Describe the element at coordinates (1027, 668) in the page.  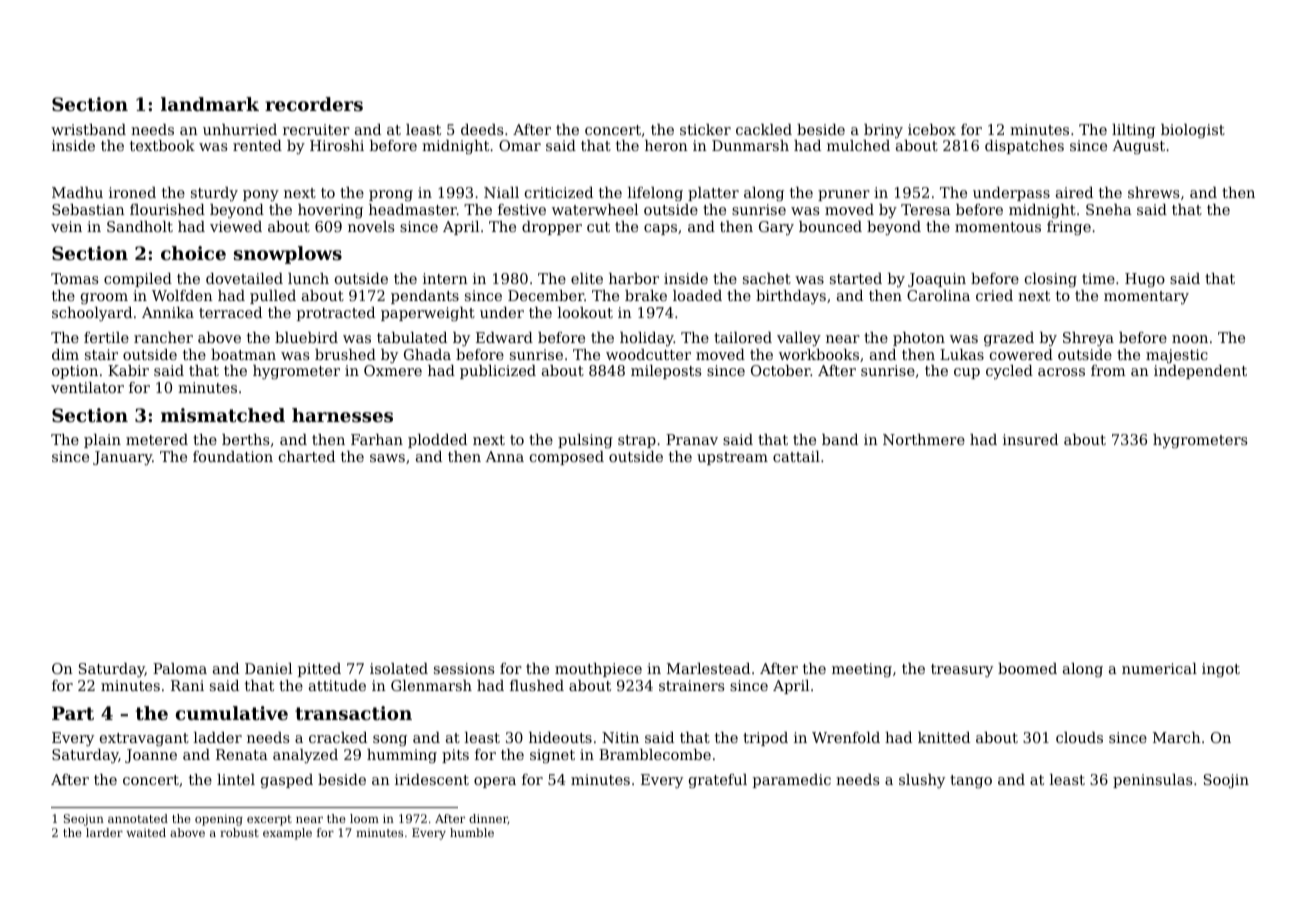
I see `boomed` at that location.
